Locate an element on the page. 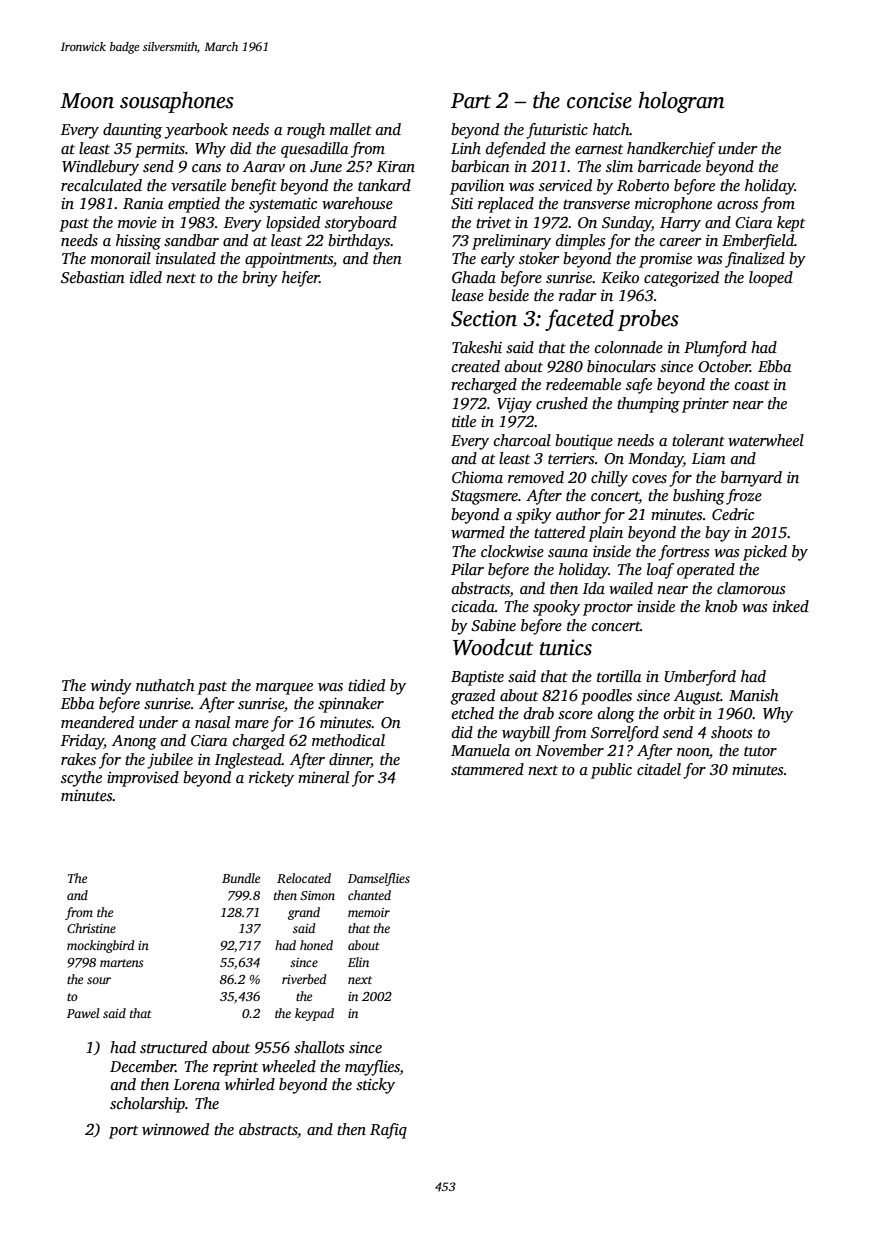  etched is located at coordinates (473, 713).
